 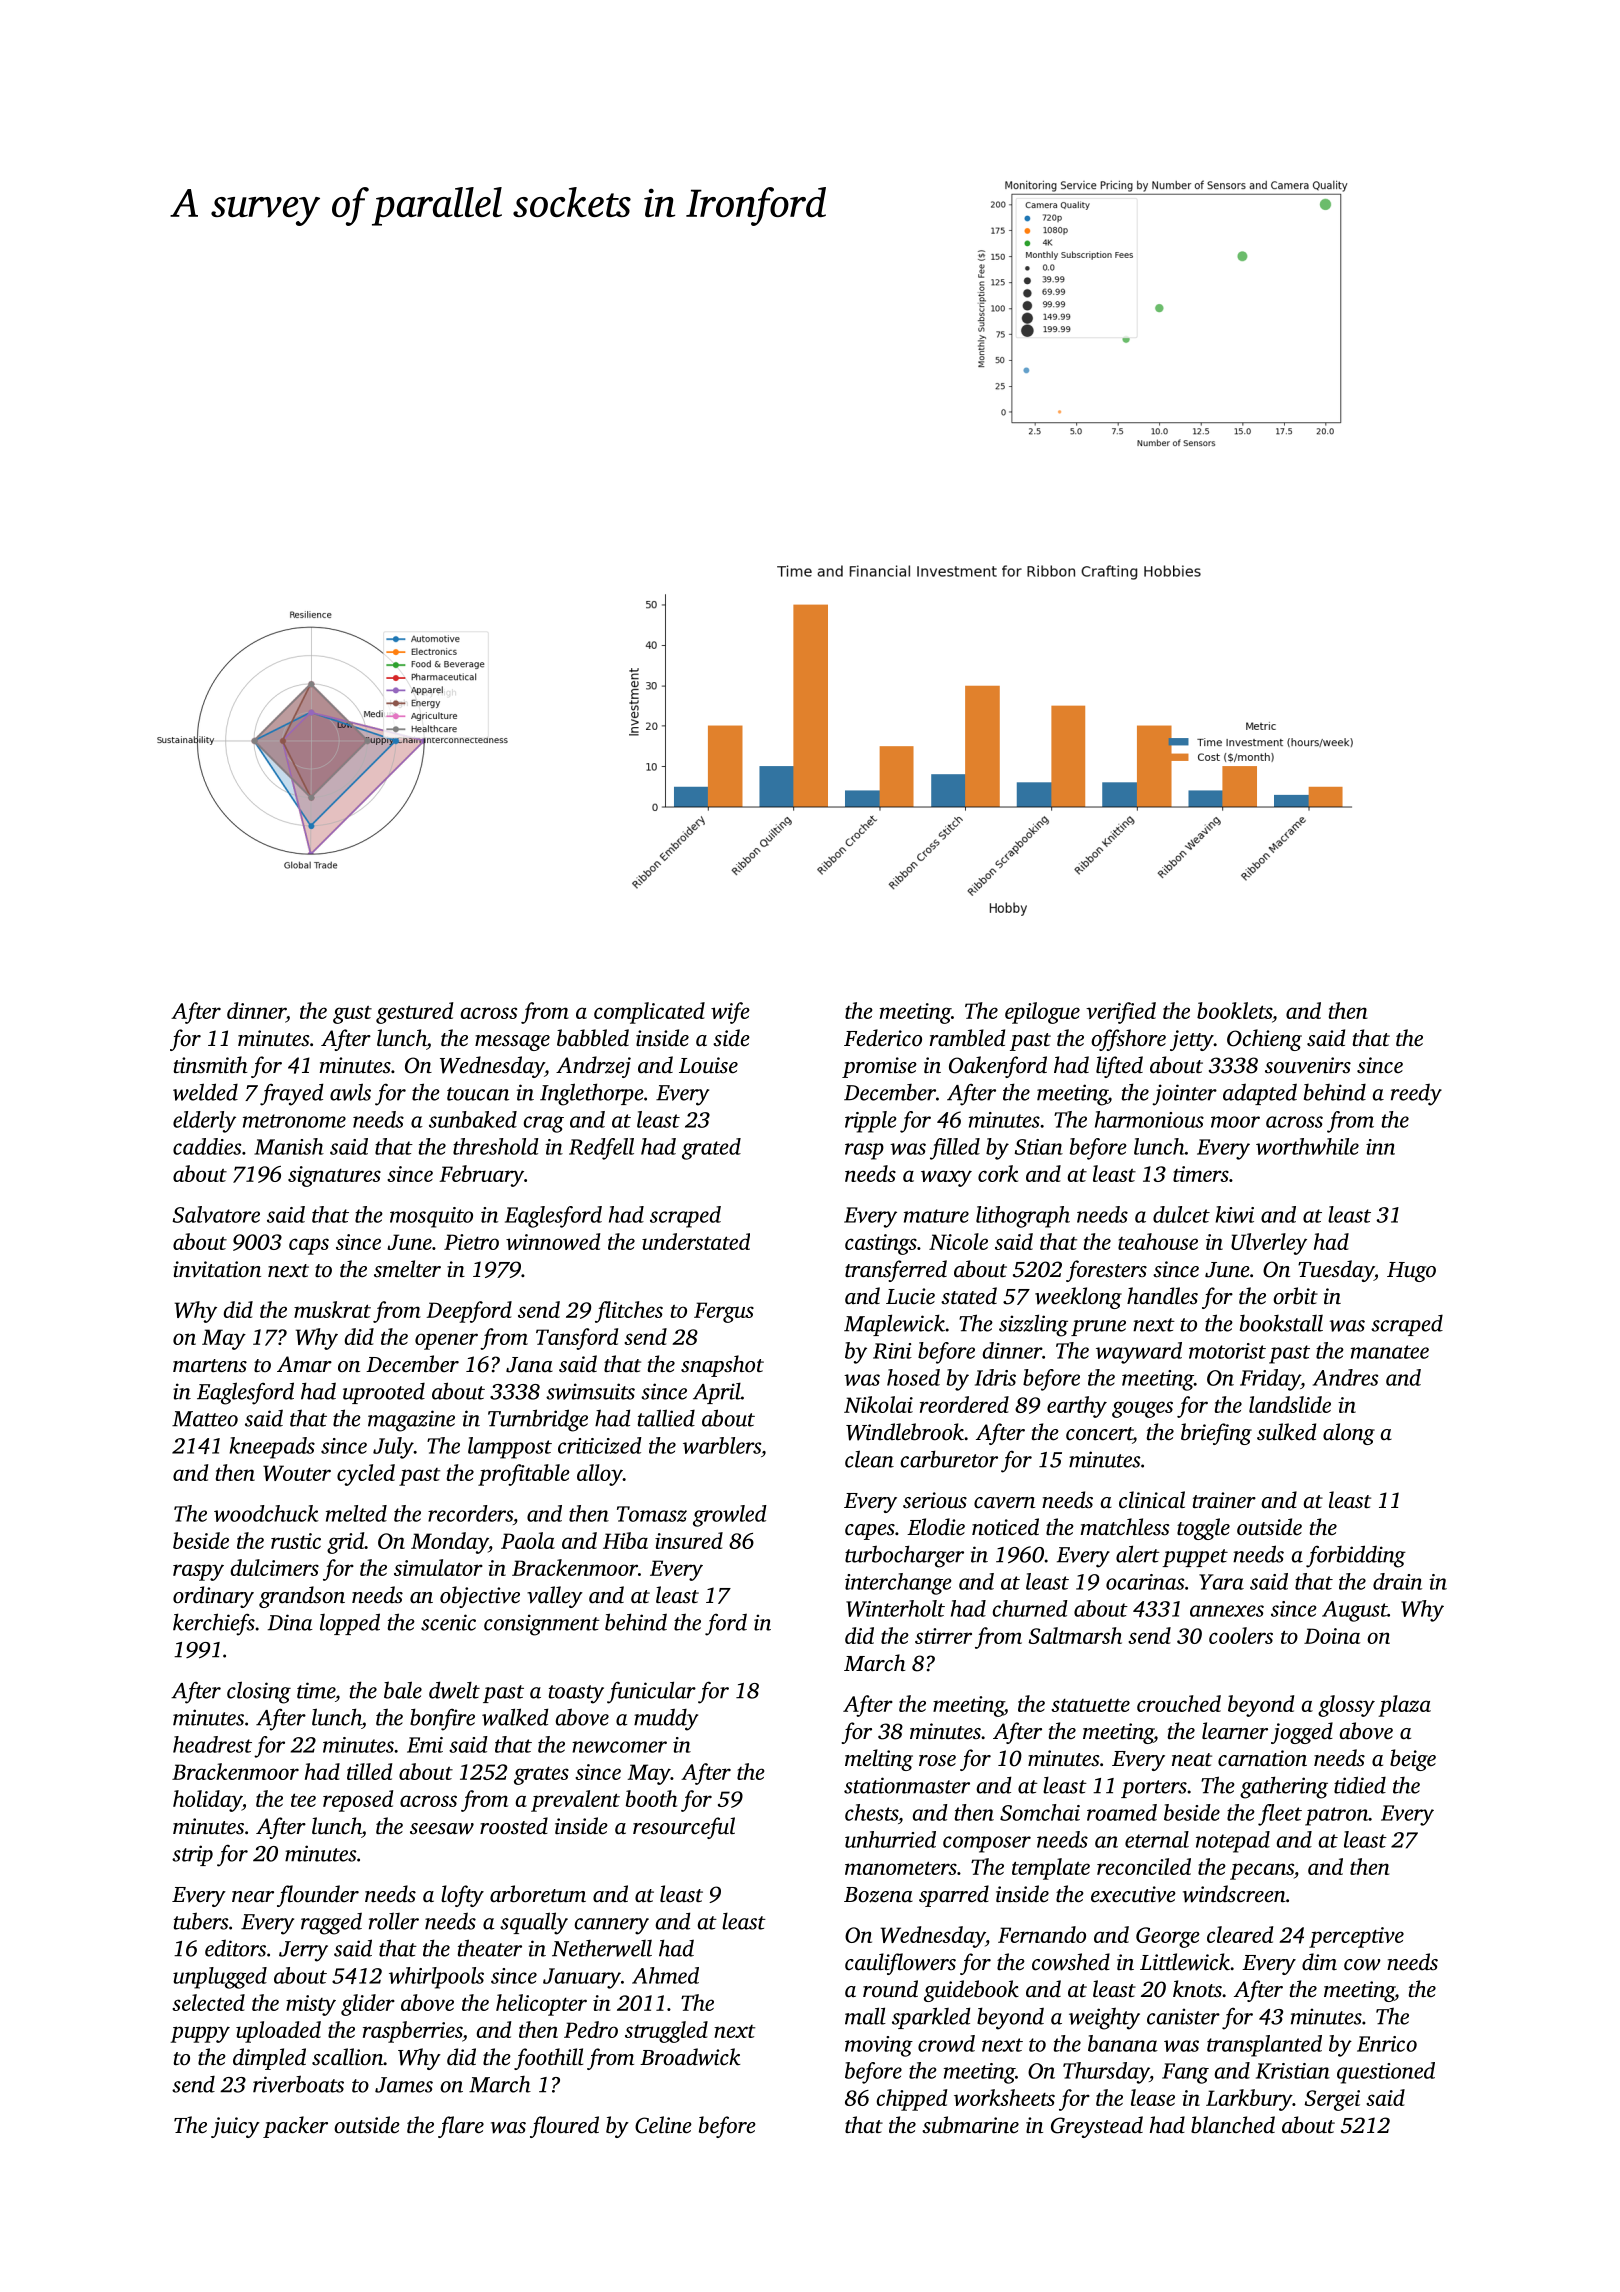 I want to click on Andres, so click(x=1345, y=1377).
